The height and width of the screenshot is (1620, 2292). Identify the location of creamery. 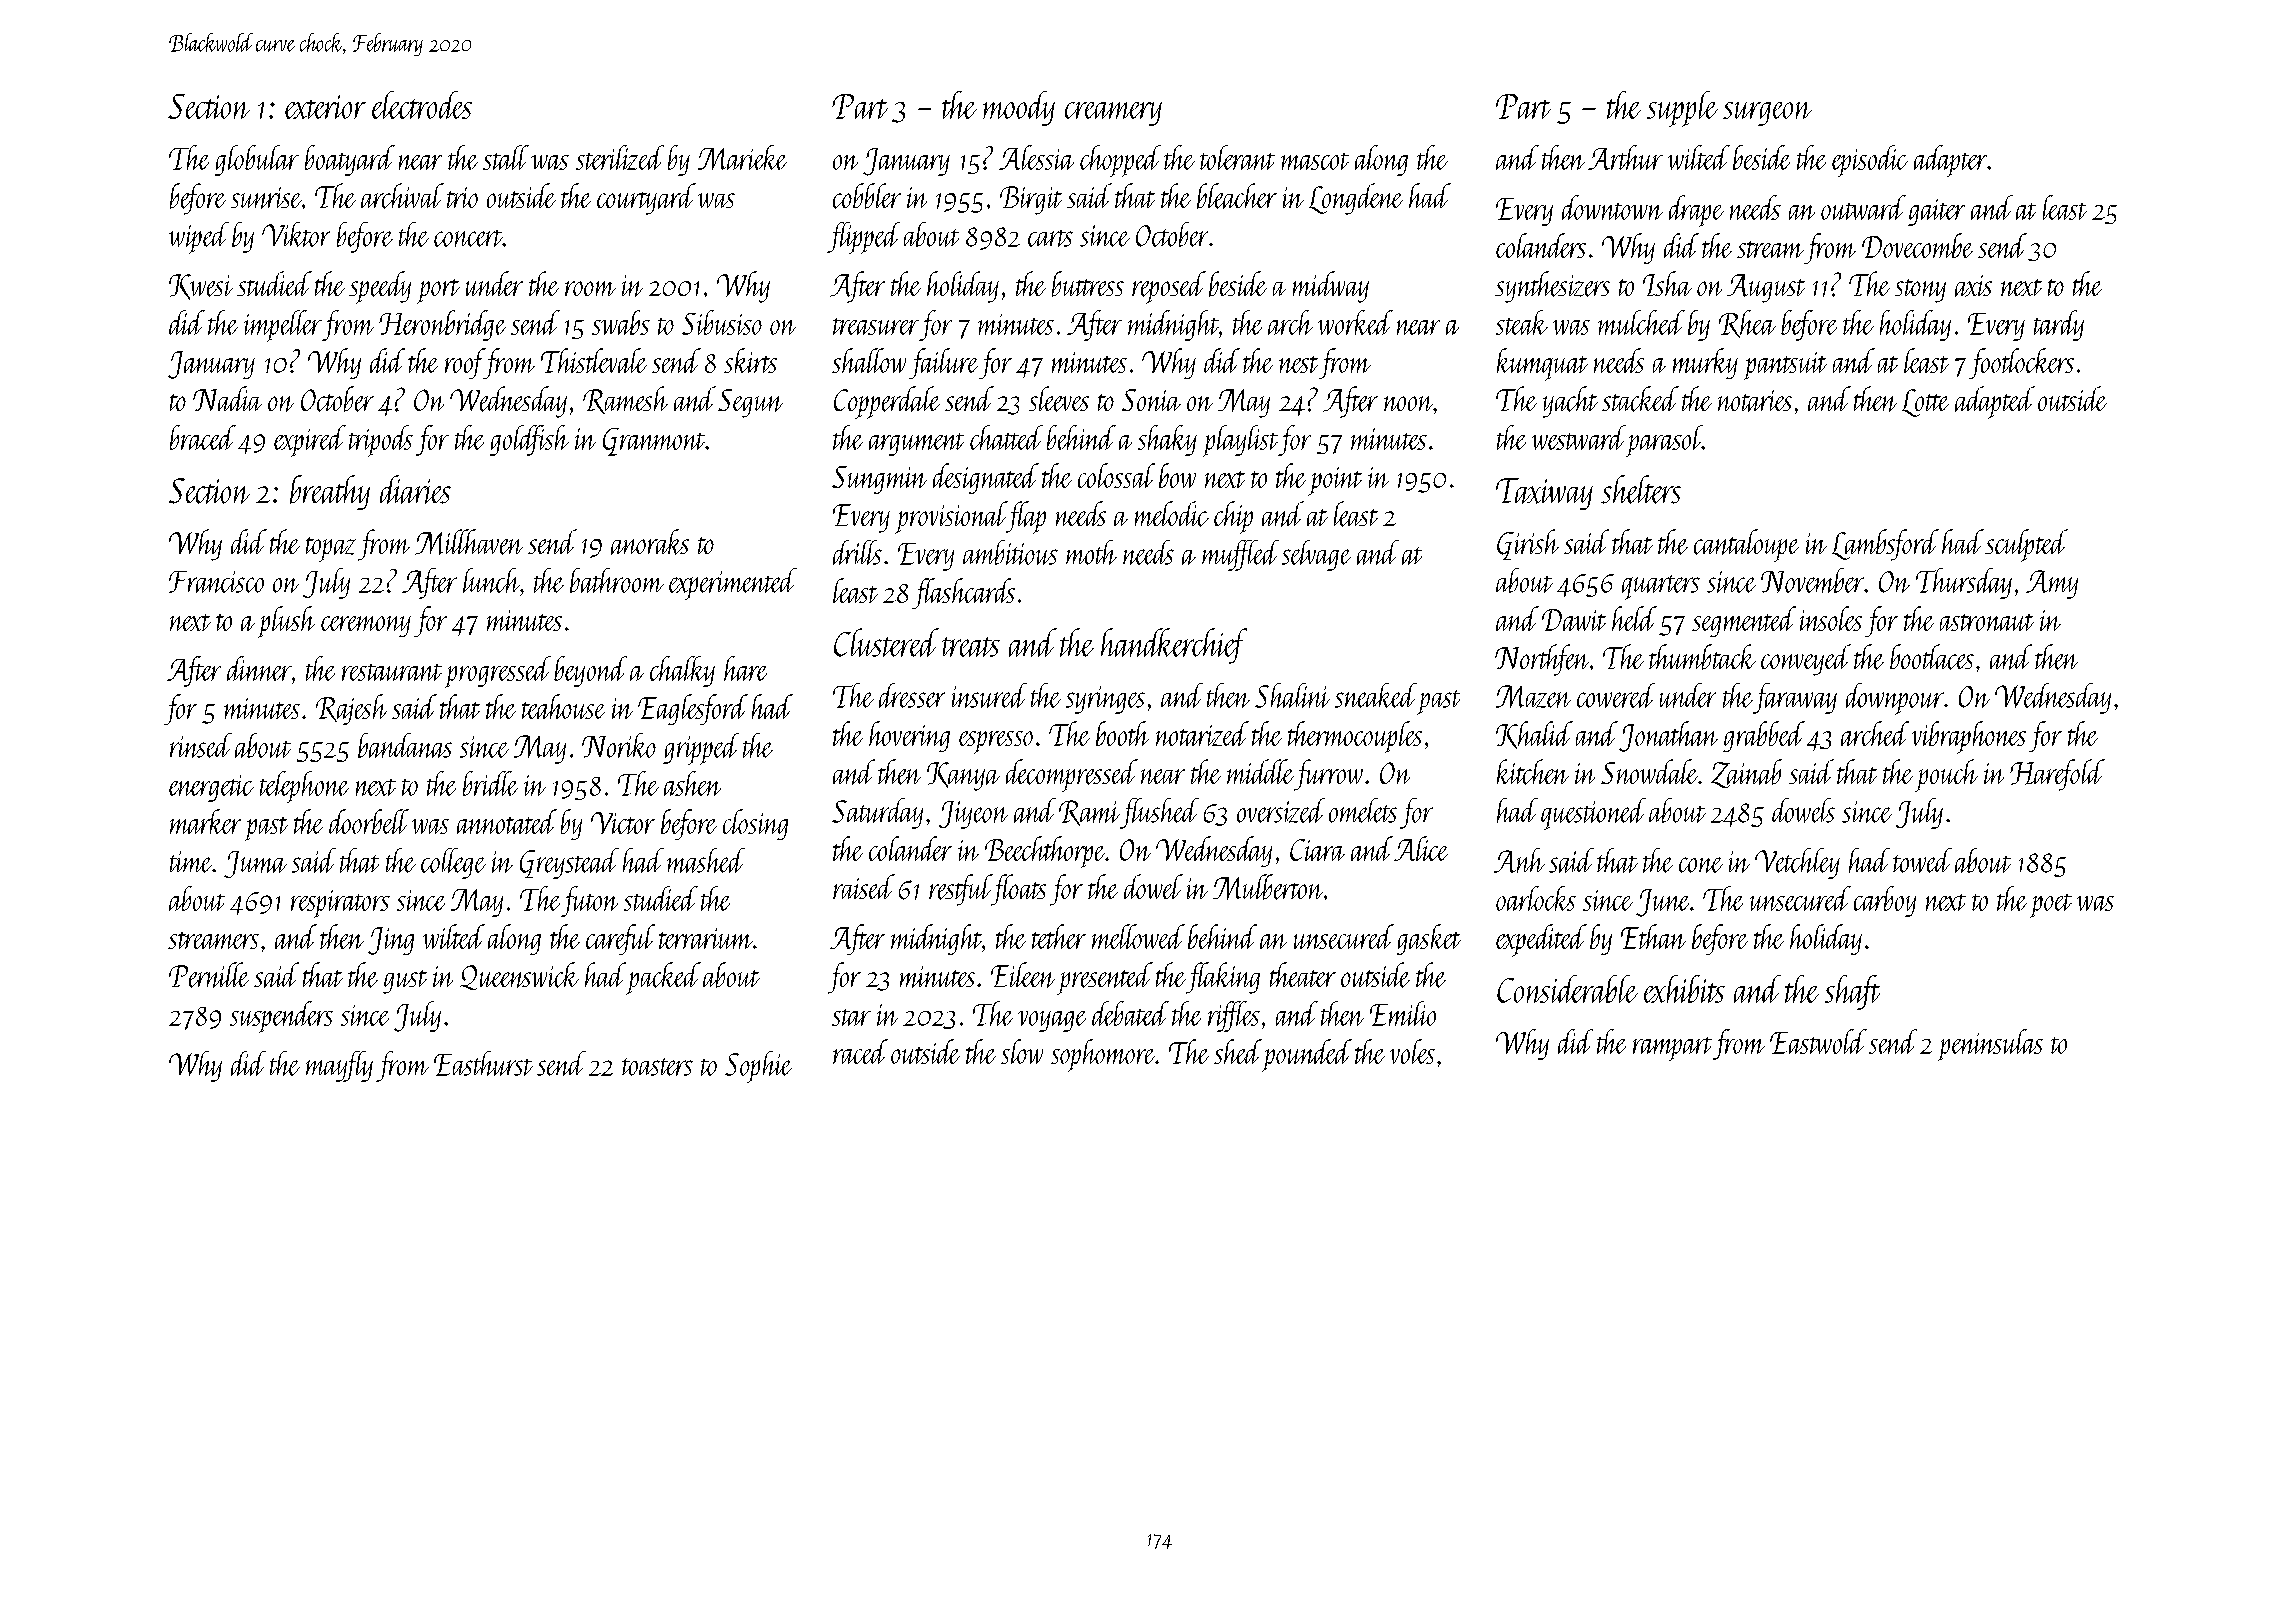
(1113, 114).
